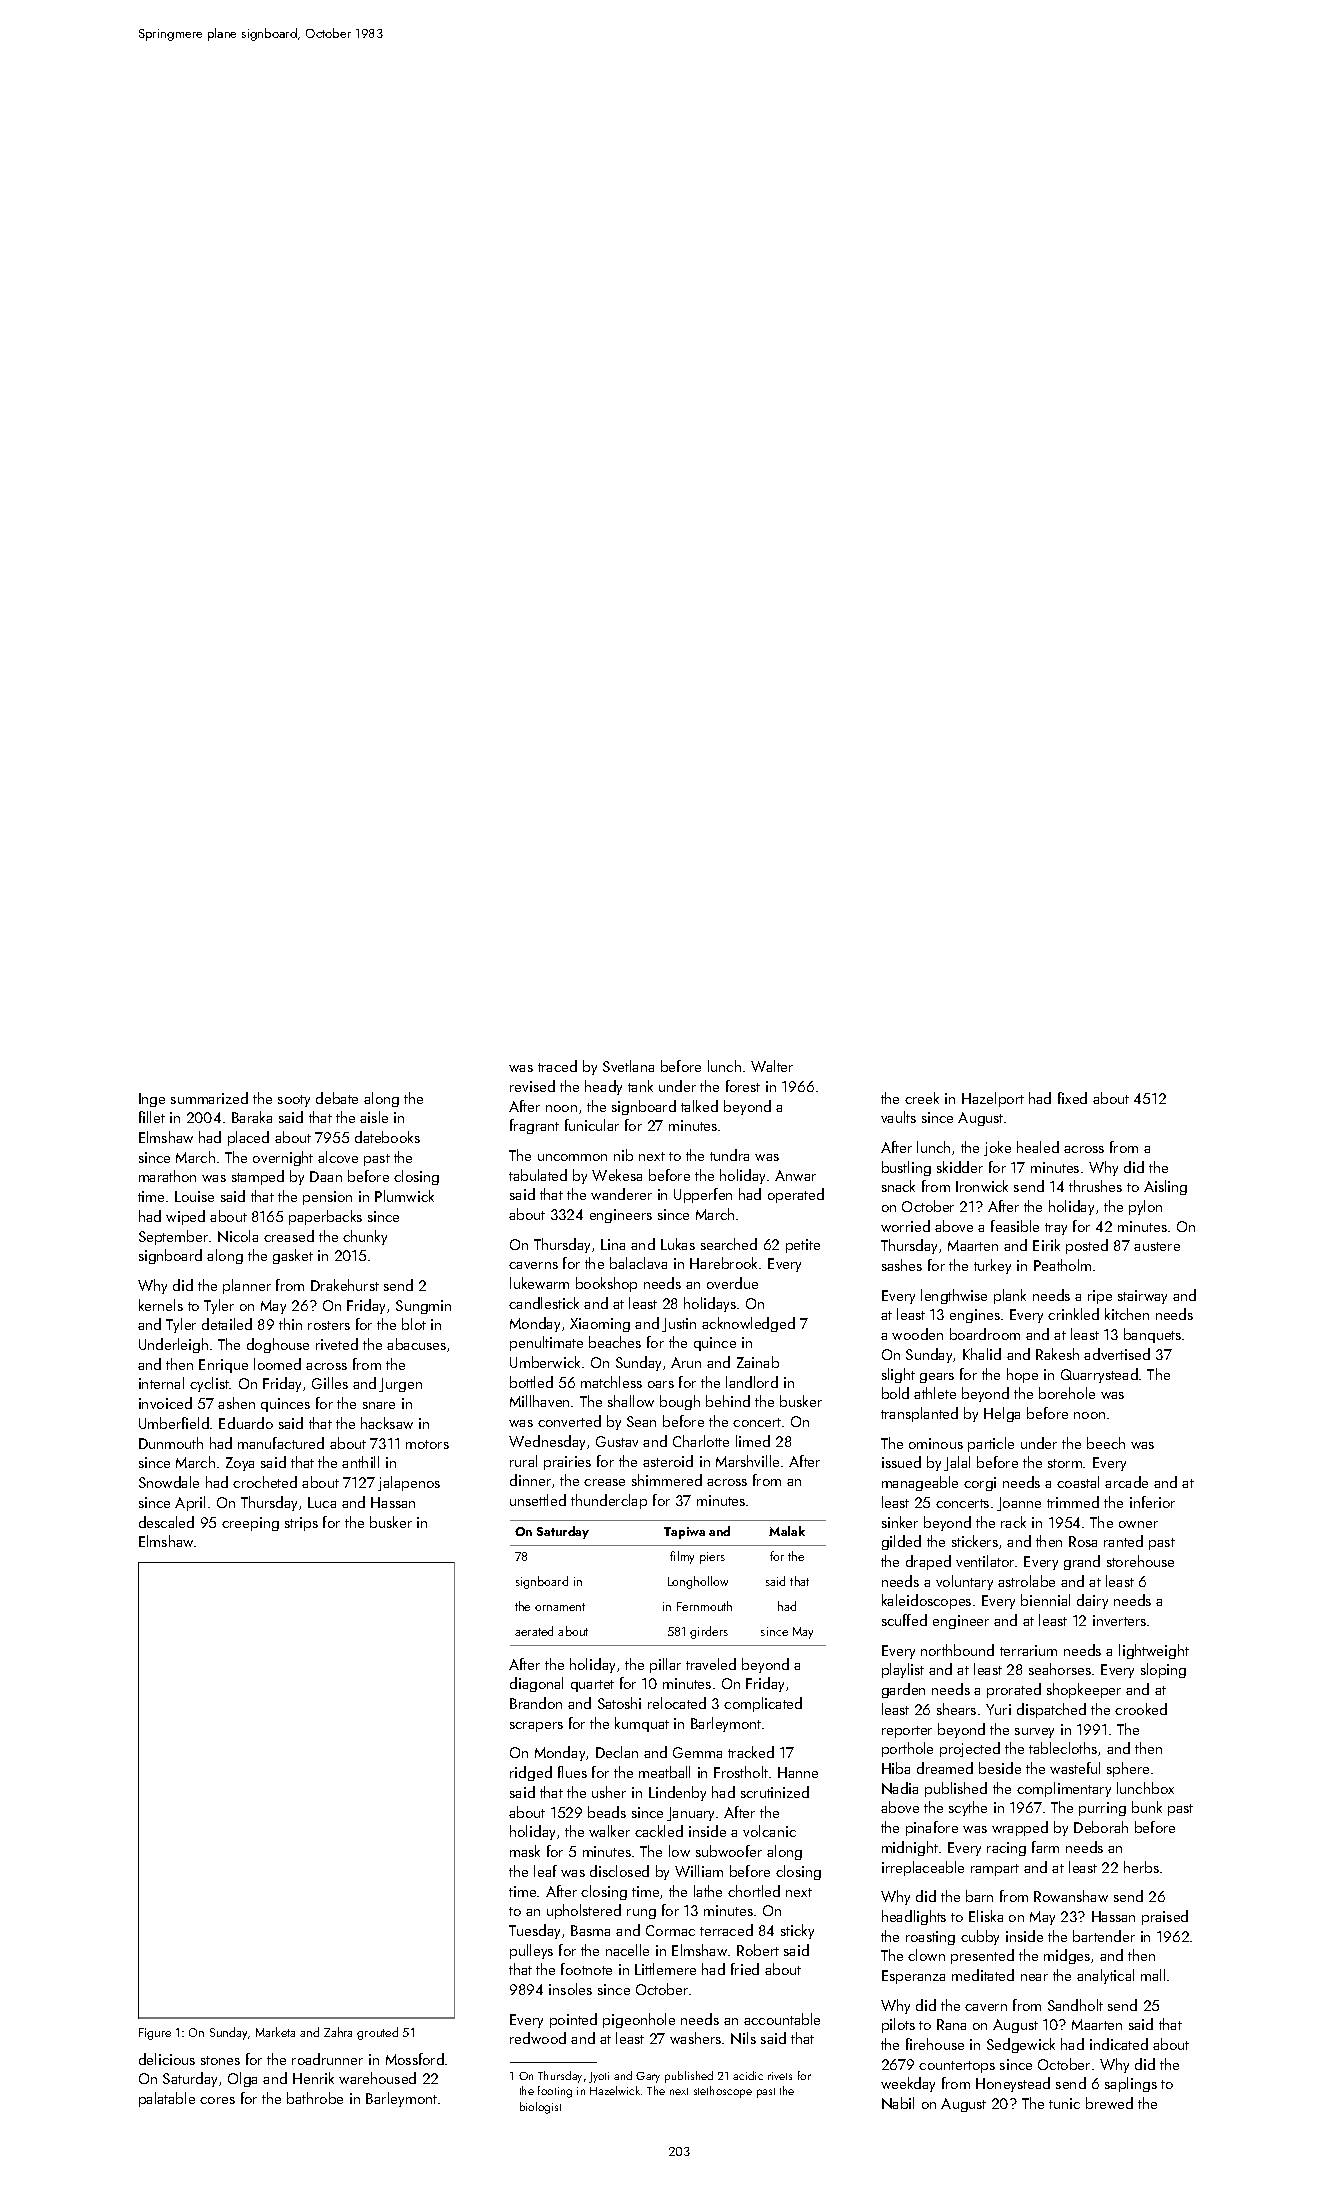  I want to click on mall, so click(1153, 1975).
